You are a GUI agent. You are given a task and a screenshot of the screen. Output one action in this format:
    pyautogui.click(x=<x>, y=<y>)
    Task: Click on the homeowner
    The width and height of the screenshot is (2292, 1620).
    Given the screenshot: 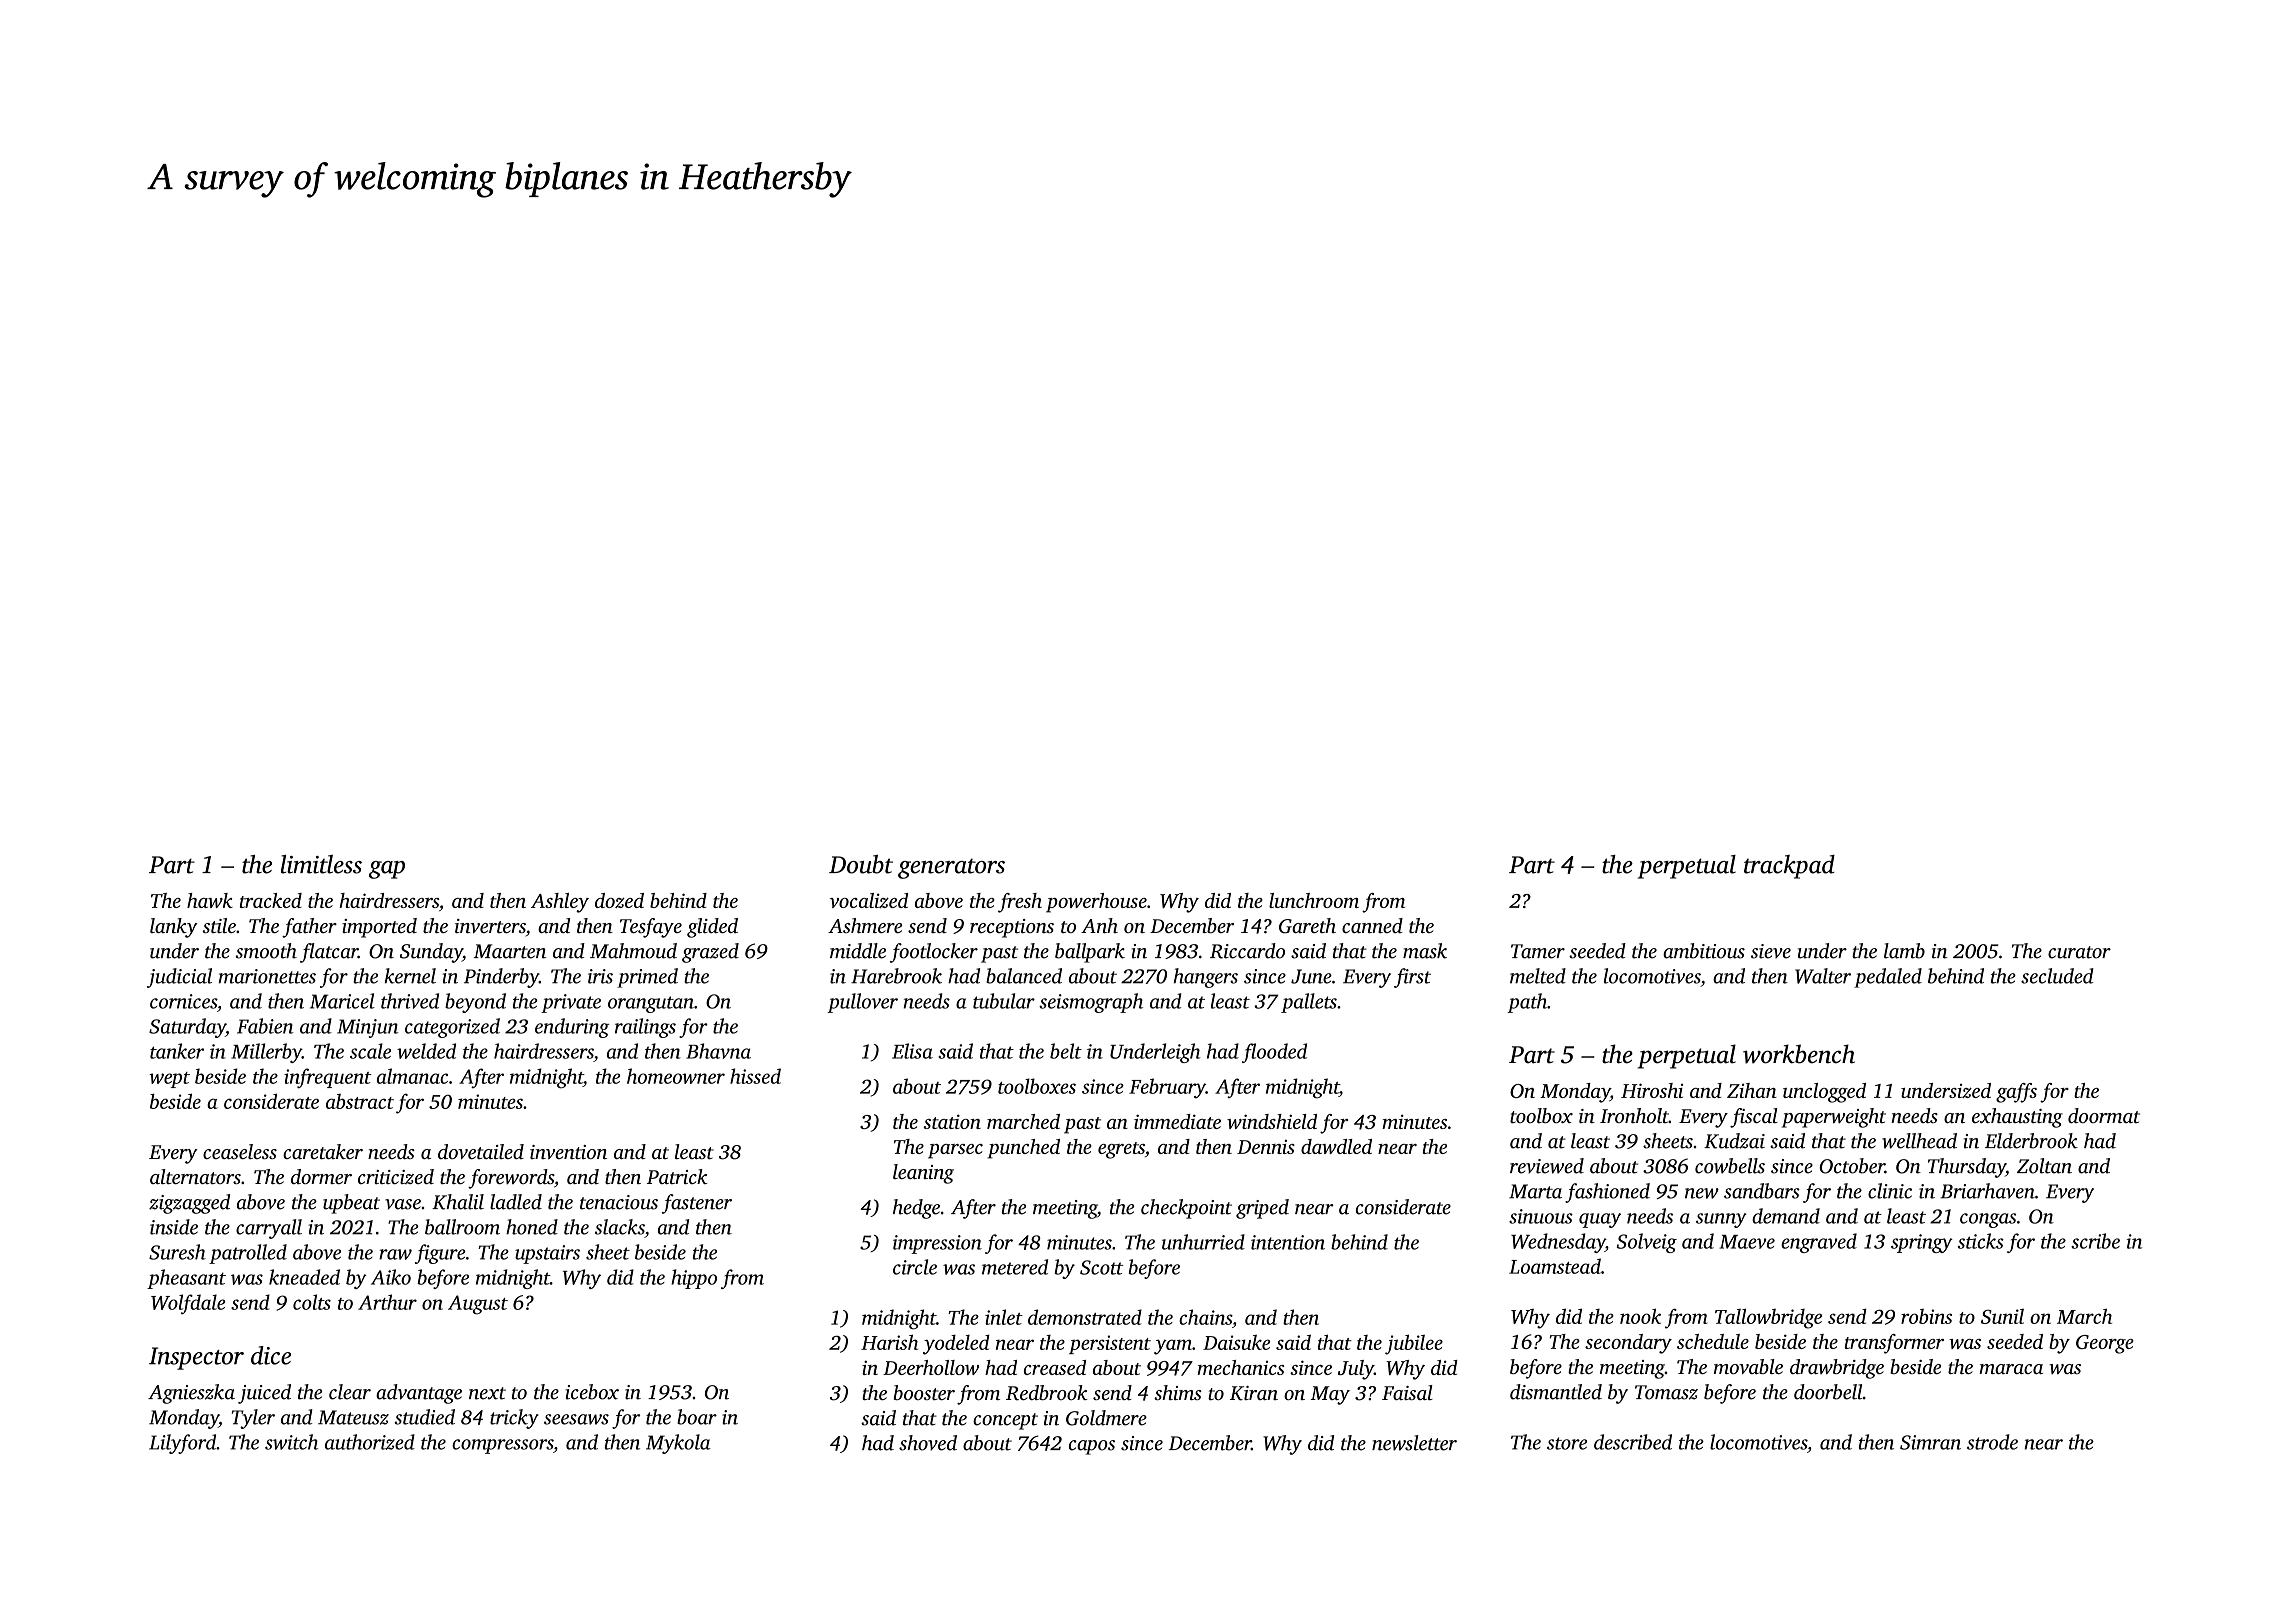 What is the action you would take?
    pyautogui.click(x=676, y=1076)
